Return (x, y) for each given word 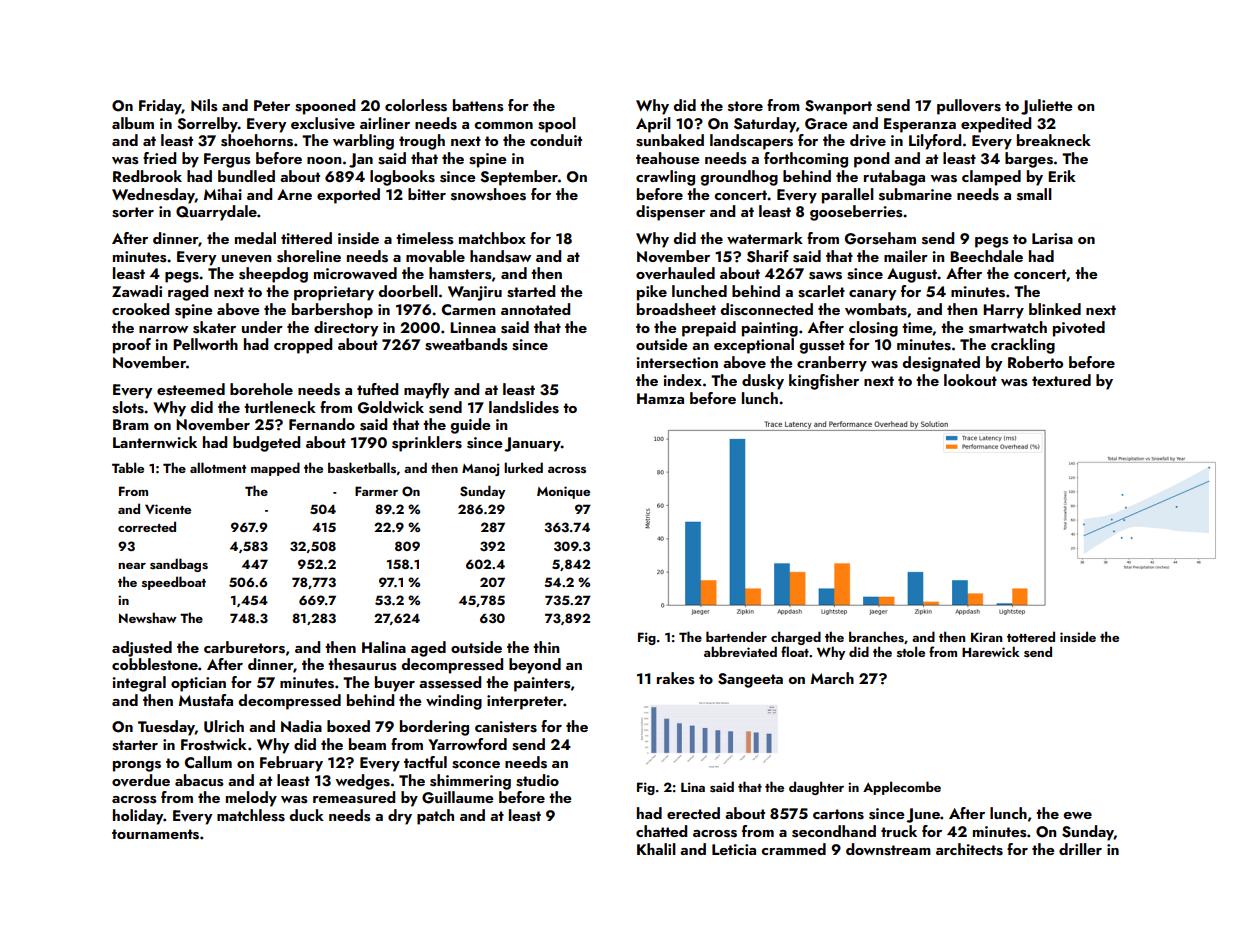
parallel (848, 196)
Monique (563, 492)
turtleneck (280, 407)
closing (873, 329)
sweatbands (466, 344)
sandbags (179, 565)
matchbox (492, 238)
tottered (1031, 636)
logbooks (402, 178)
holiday (138, 817)
